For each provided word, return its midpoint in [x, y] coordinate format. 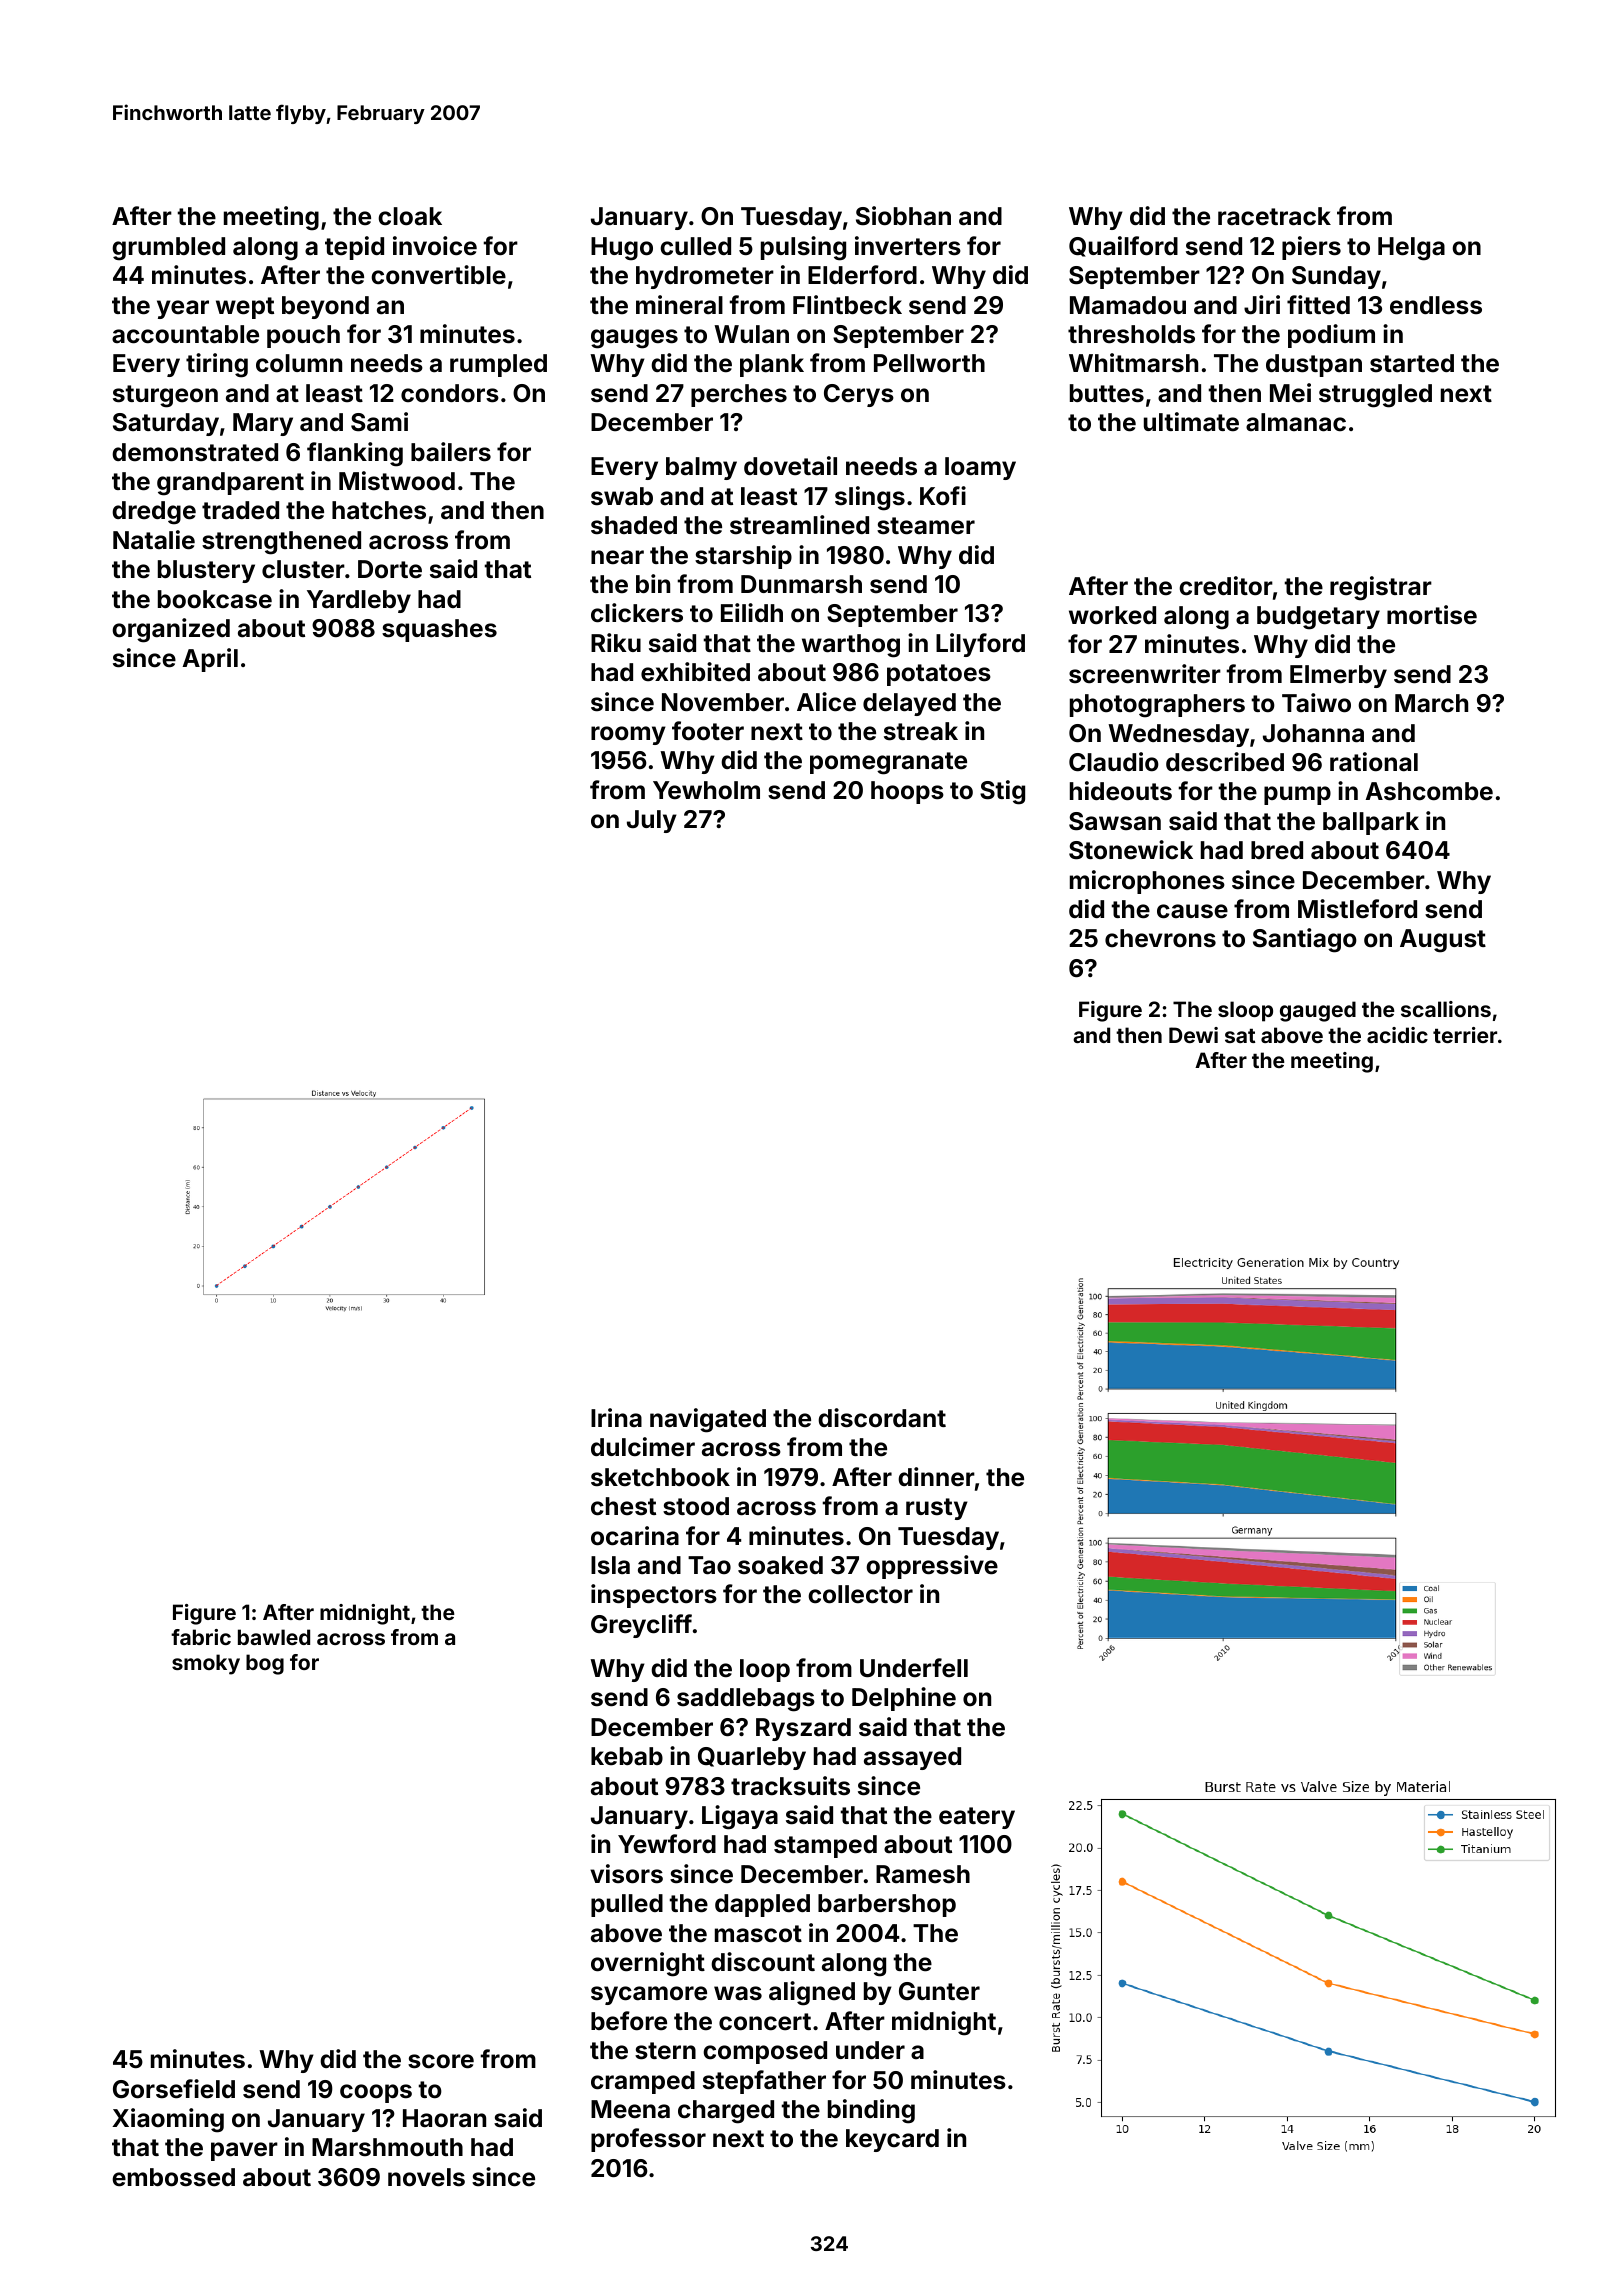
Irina [616, 1417]
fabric [201, 1637]
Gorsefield [174, 2089]
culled [695, 246]
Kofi [943, 496]
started [1412, 363]
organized [171, 630]
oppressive [932, 1567]
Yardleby [359, 601]
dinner [936, 1477]
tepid [354, 248]
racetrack [1274, 216]
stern [665, 2051]
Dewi [1193, 1035]
